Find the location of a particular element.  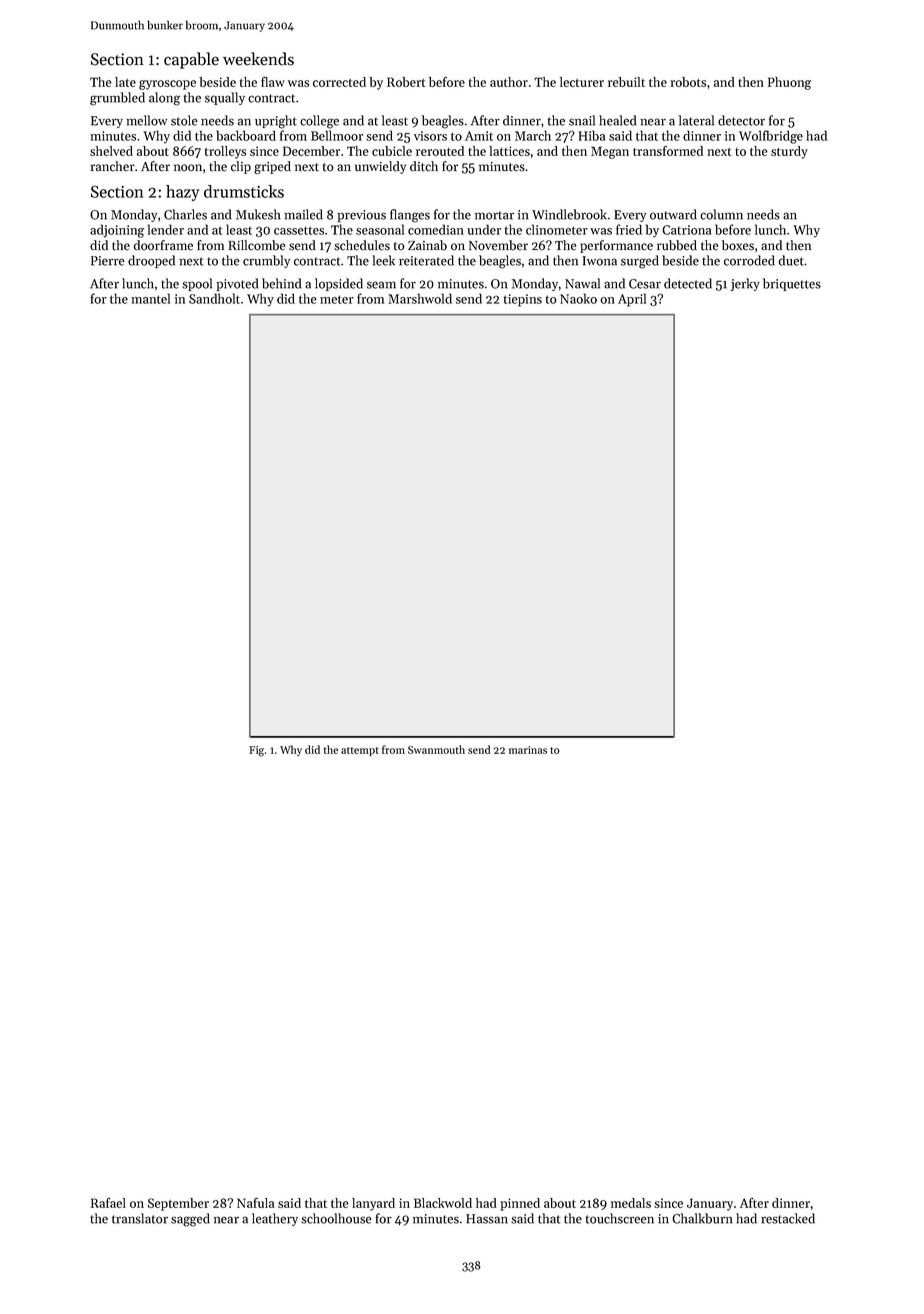

robots is located at coordinates (688, 82).
